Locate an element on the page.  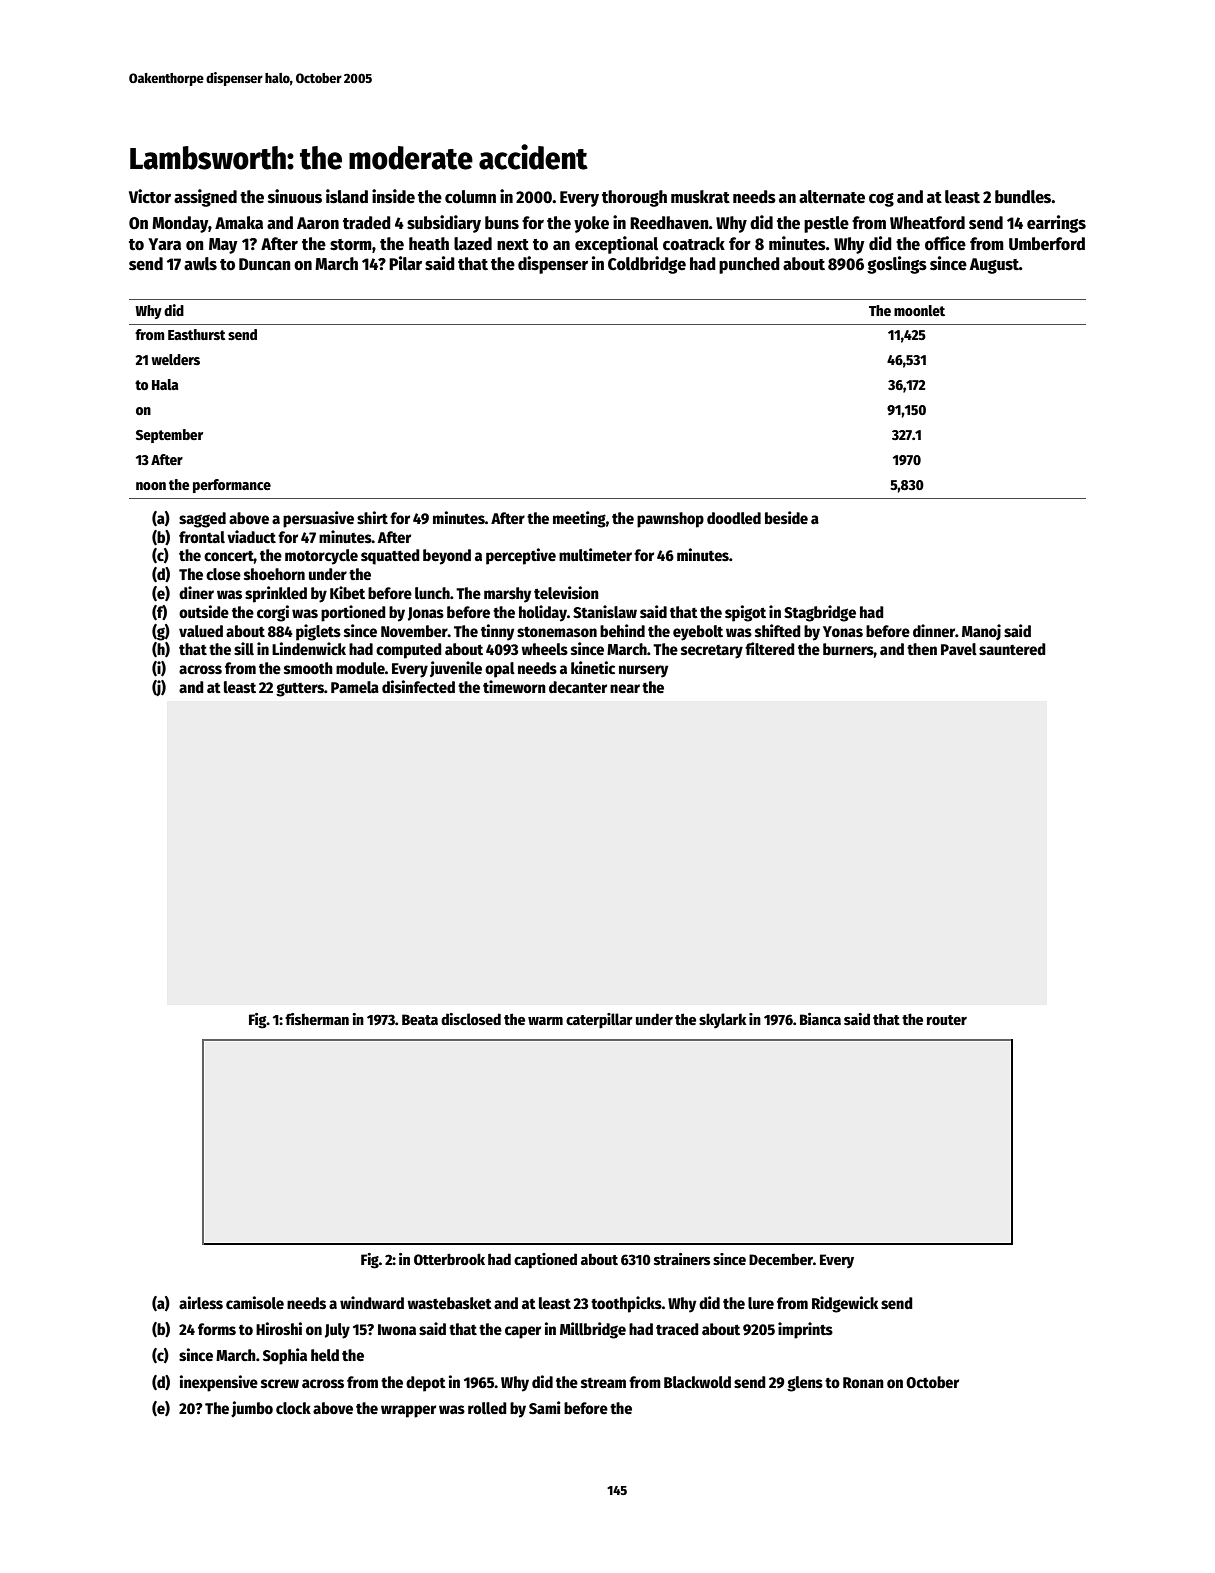
cog is located at coordinates (881, 200).
